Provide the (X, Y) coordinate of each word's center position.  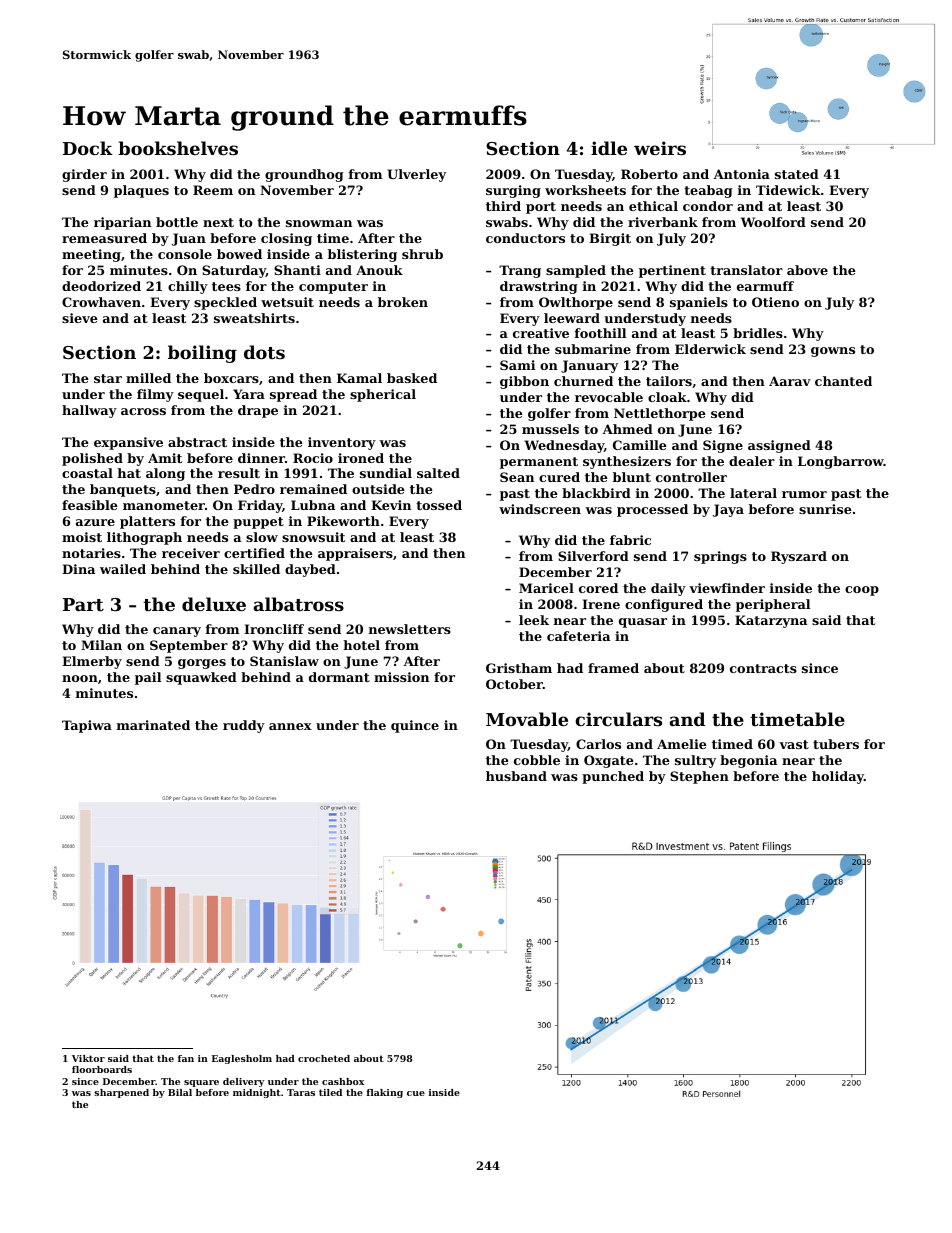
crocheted (324, 1058)
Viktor (88, 1058)
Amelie (682, 744)
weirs (660, 148)
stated (797, 174)
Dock (88, 148)
